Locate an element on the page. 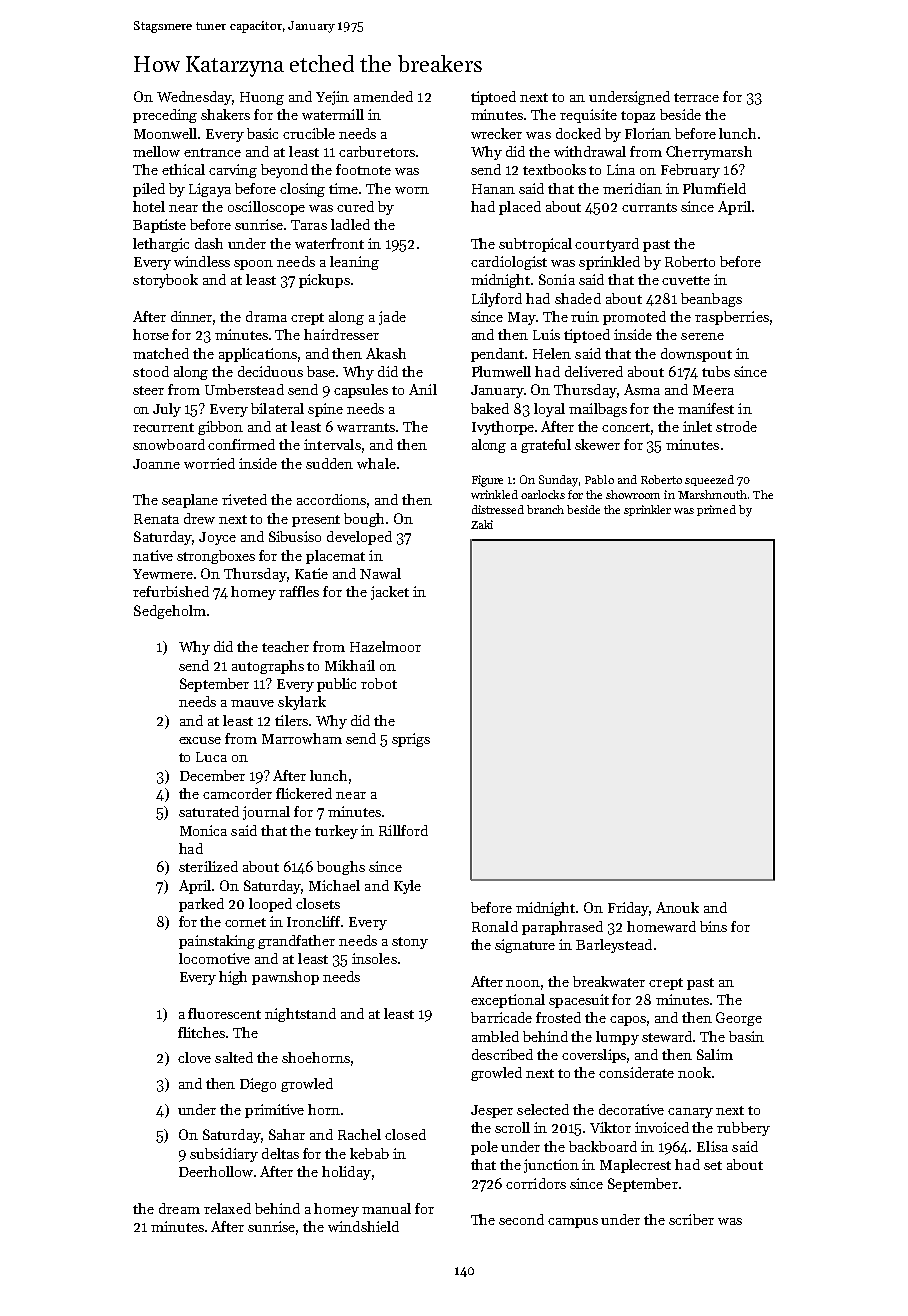 This page has height=1316, width=908. parked is located at coordinates (201, 905).
